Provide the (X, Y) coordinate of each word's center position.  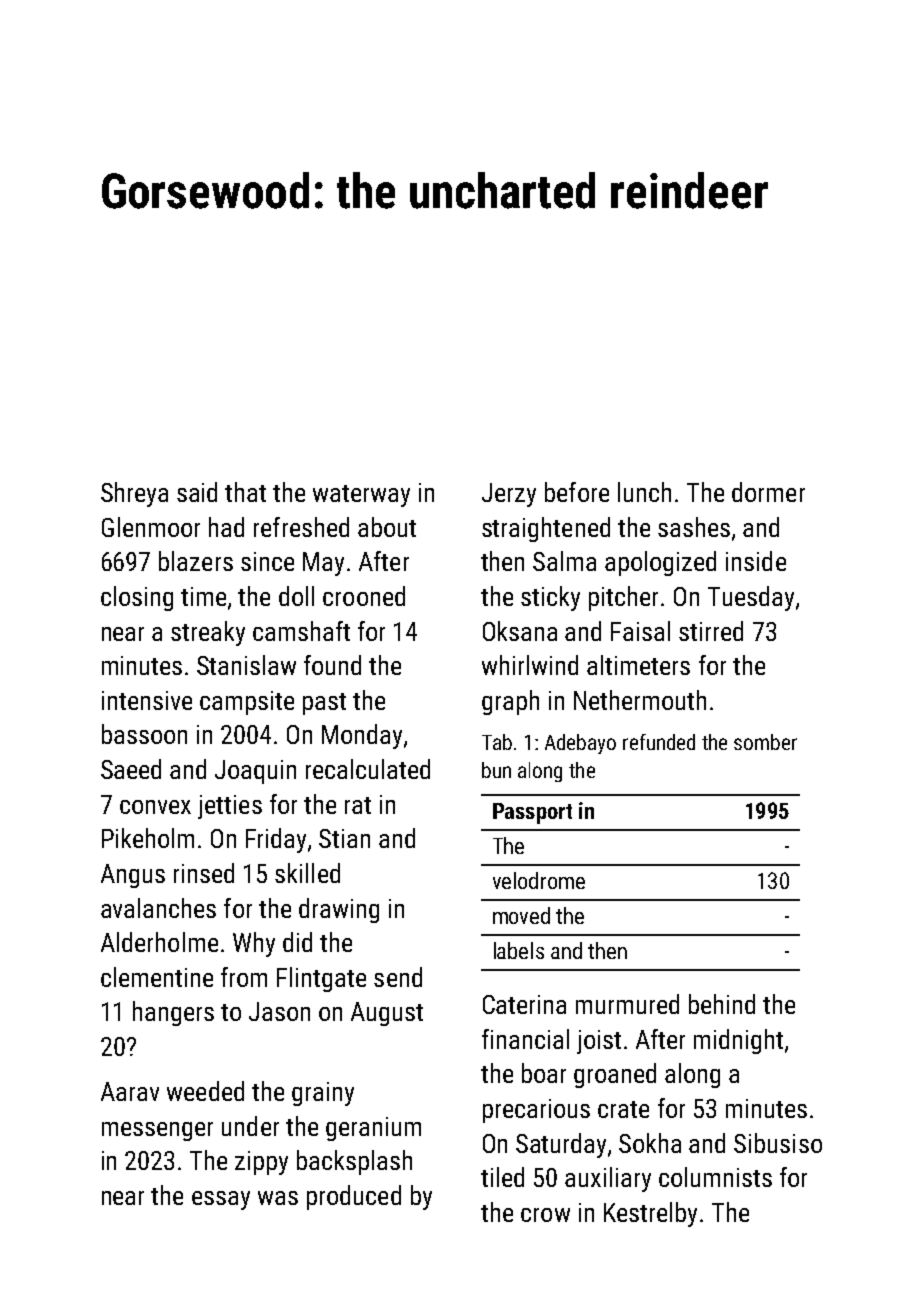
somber (765, 742)
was (278, 1198)
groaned (615, 1075)
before (577, 492)
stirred (711, 631)
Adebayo (580, 744)
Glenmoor (151, 527)
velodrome (539, 880)
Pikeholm (148, 838)
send (398, 977)
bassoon (144, 734)
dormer (768, 492)
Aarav (130, 1091)
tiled (502, 1177)
